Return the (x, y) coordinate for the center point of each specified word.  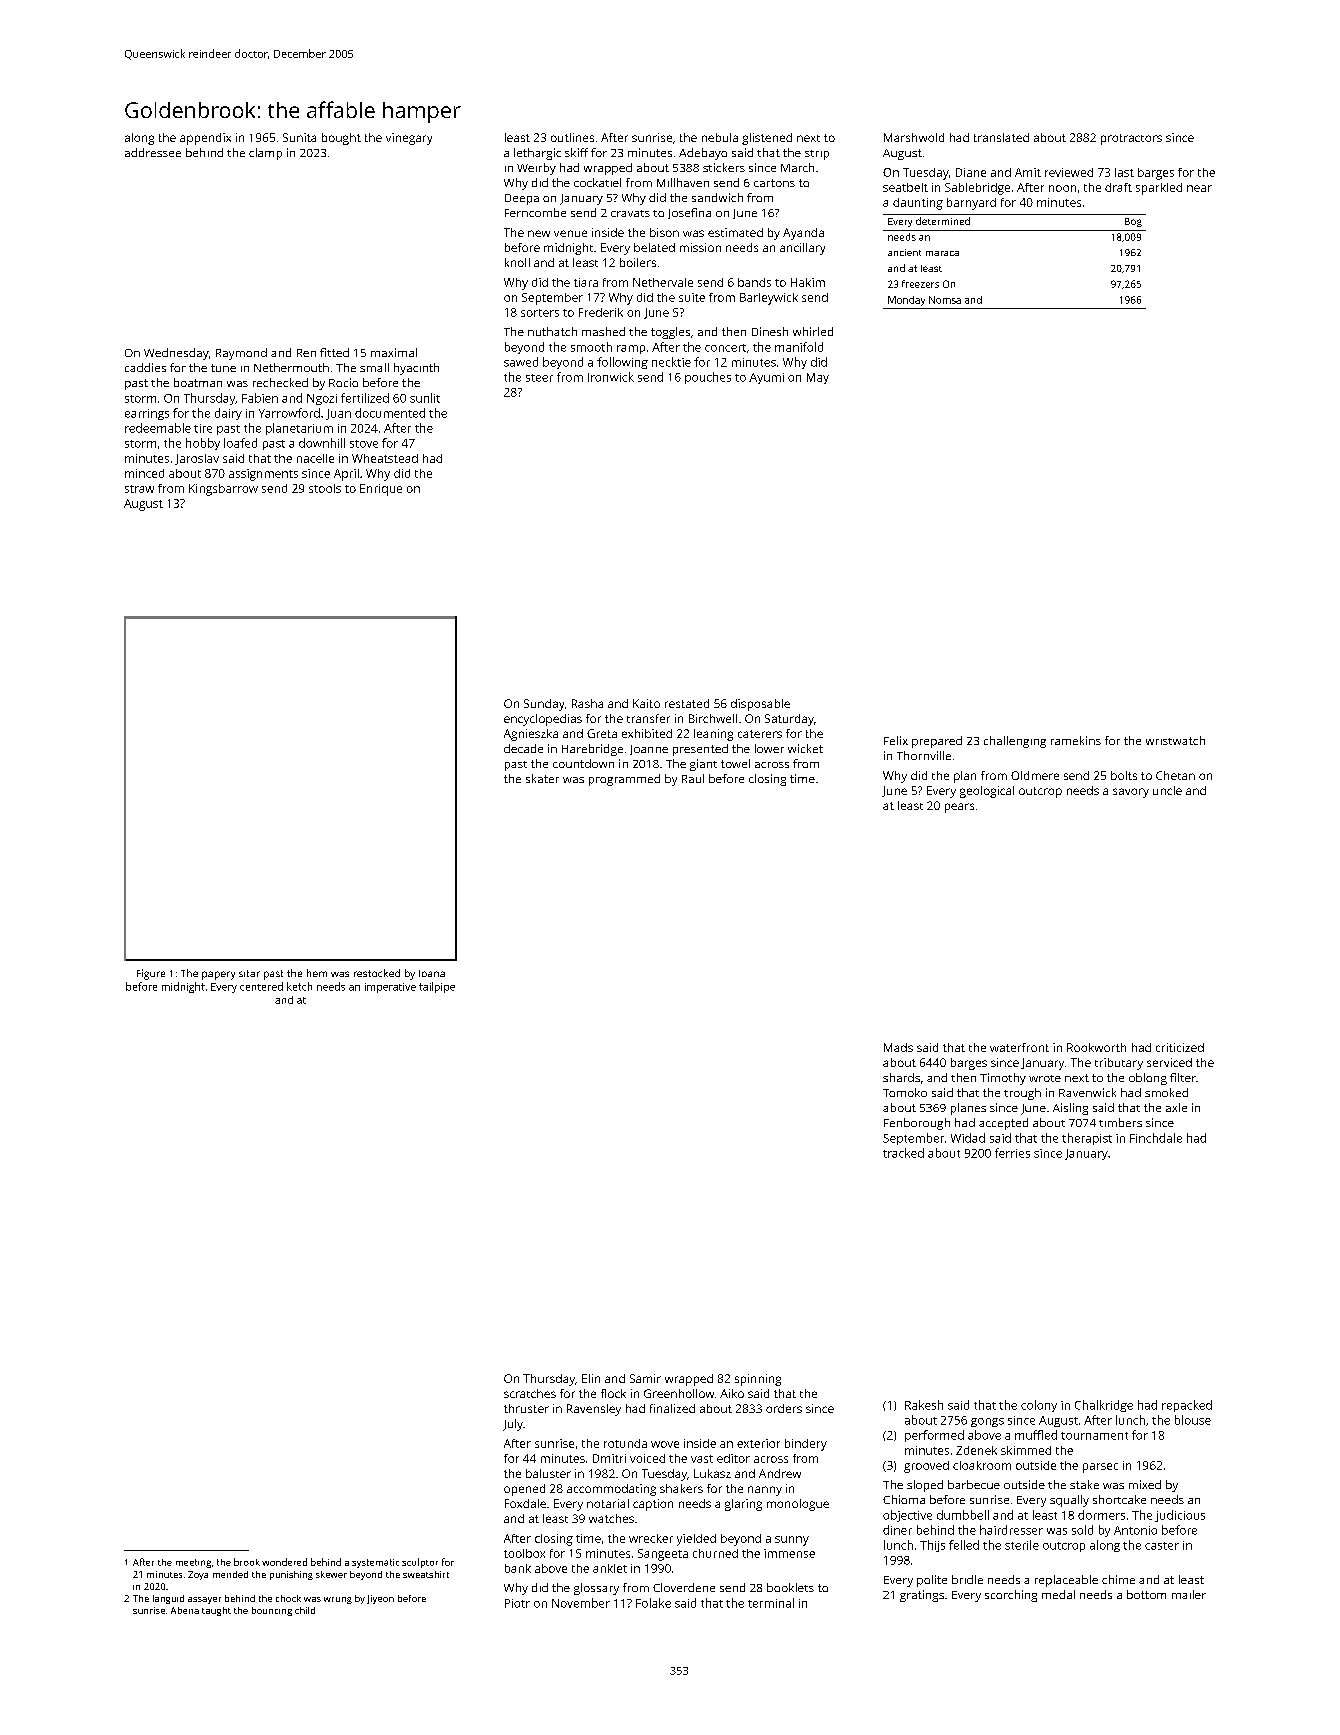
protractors (1131, 139)
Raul (693, 778)
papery (218, 975)
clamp (265, 154)
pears (959, 808)
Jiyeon (380, 1599)
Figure (151, 974)
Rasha (587, 703)
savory (1131, 793)
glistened (767, 139)
